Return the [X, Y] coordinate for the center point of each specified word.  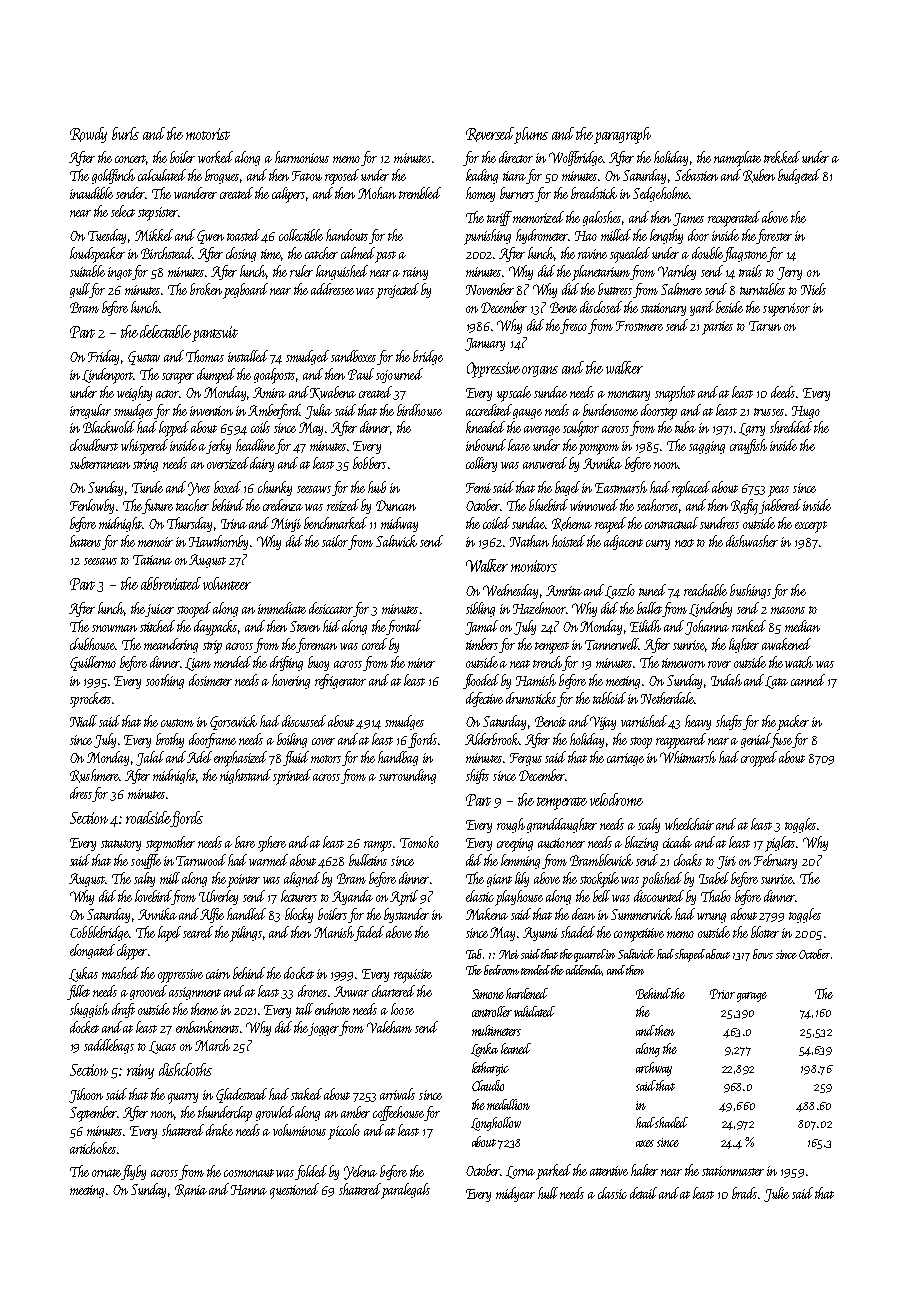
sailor [335, 541]
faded [369, 933]
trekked [782, 157]
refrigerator [340, 681]
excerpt [811, 527]
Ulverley [218, 897]
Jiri [726, 862]
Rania [191, 1190]
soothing [165, 681]
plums [531, 135]
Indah [726, 680]
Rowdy [88, 135]
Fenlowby [92, 506]
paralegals [406, 1190]
